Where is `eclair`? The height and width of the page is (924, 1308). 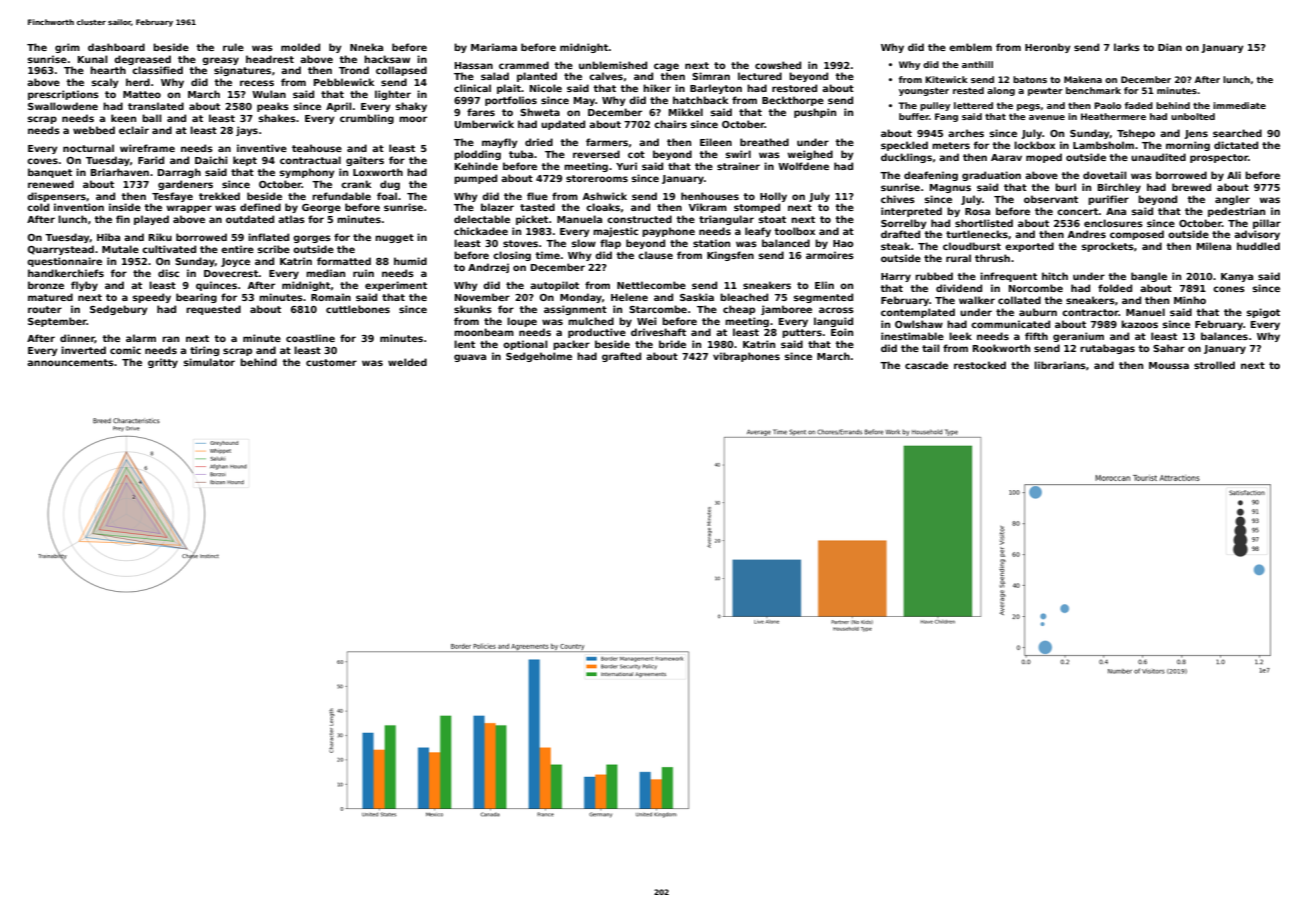
eclair is located at coordinates (134, 130).
